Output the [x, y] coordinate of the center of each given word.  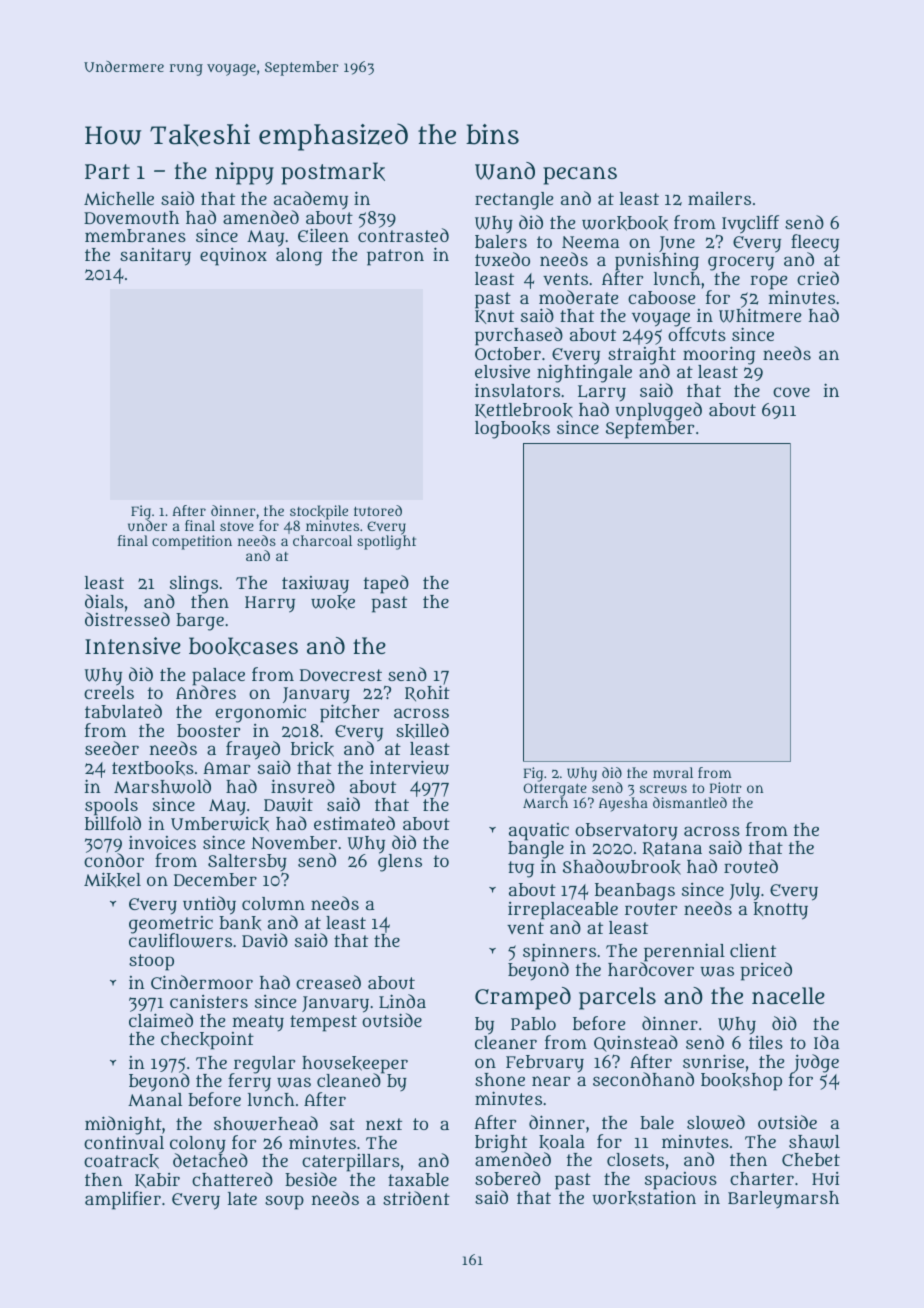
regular [263, 1065]
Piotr [726, 787]
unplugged [658, 411]
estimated [354, 823]
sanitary [155, 257]
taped [386, 584]
